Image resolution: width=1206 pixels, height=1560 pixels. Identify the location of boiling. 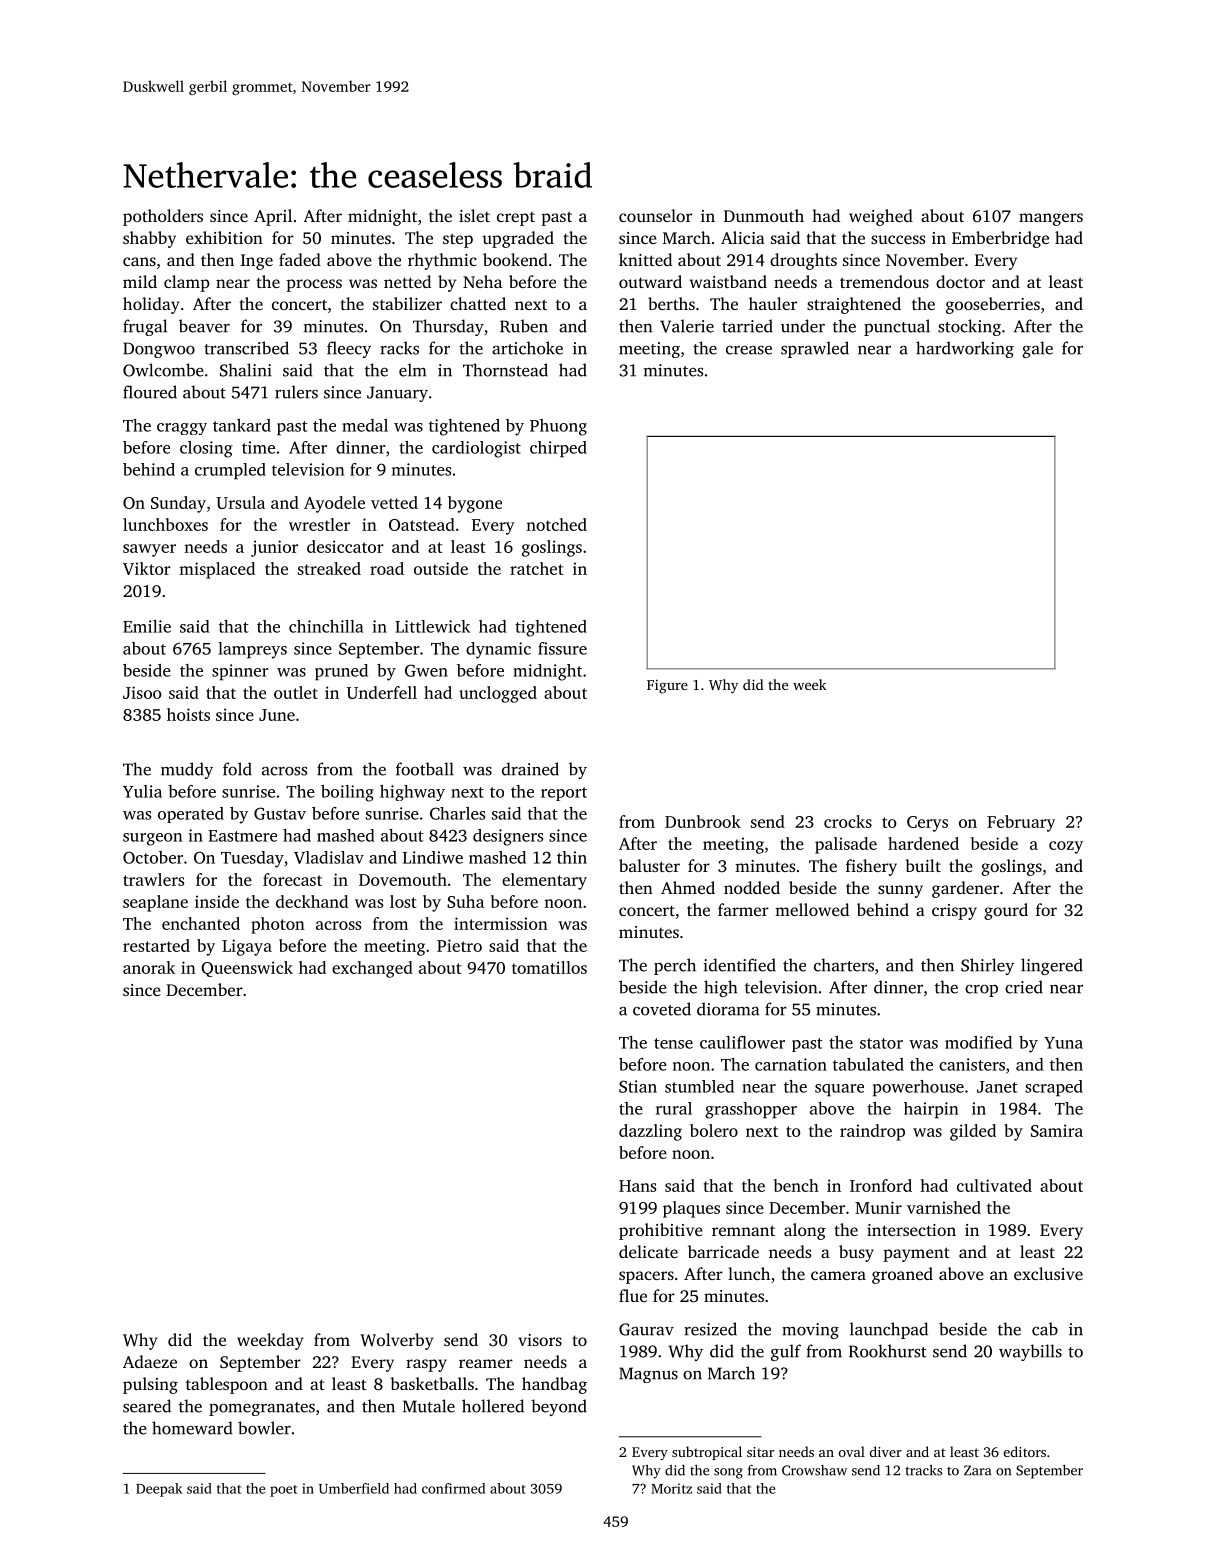
(347, 793).
